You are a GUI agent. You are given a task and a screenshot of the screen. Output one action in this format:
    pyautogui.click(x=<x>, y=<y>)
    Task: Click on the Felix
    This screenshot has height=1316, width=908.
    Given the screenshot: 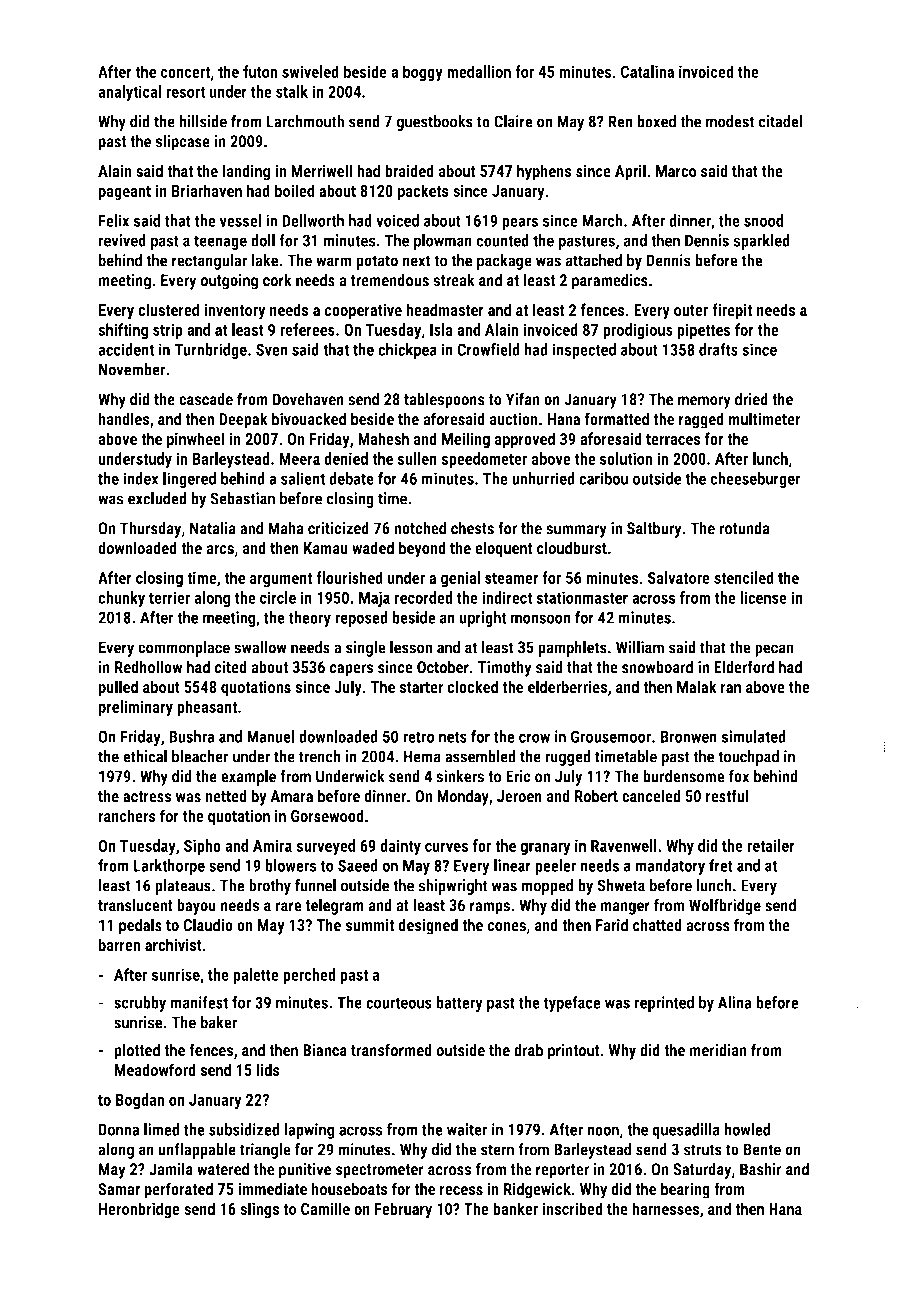 What is the action you would take?
    pyautogui.click(x=114, y=220)
